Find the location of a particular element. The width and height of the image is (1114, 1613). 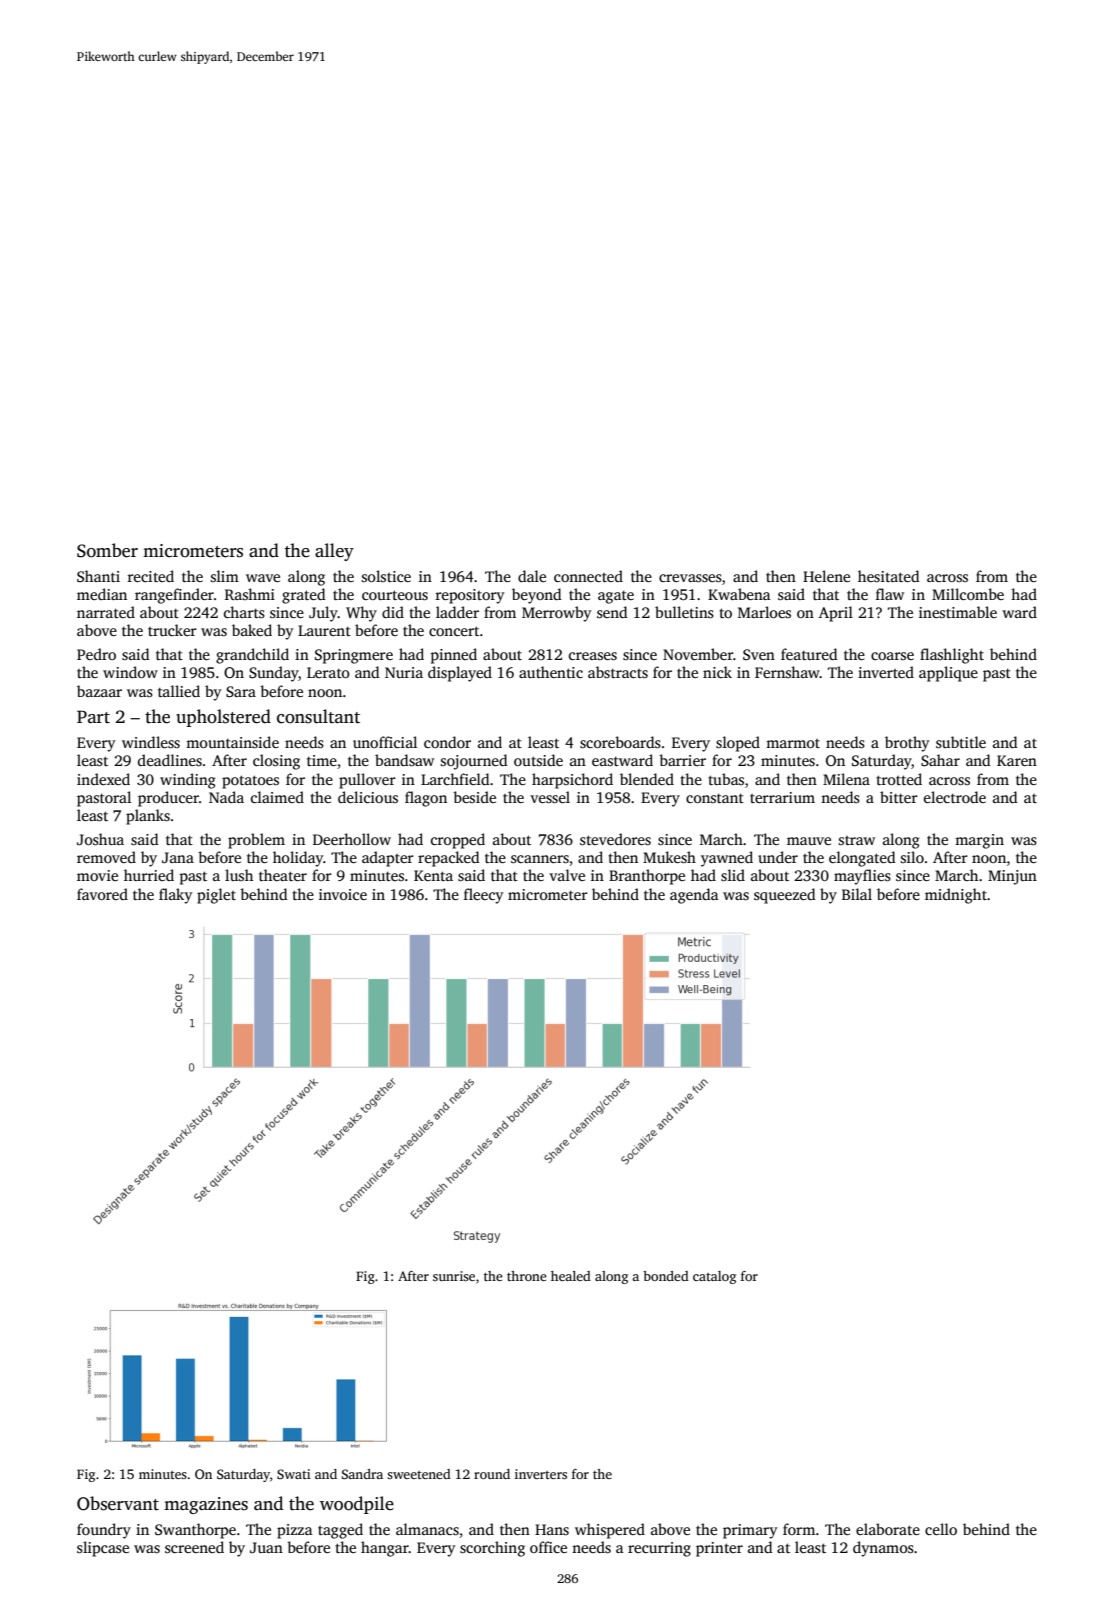

hesitated is located at coordinates (889, 576).
